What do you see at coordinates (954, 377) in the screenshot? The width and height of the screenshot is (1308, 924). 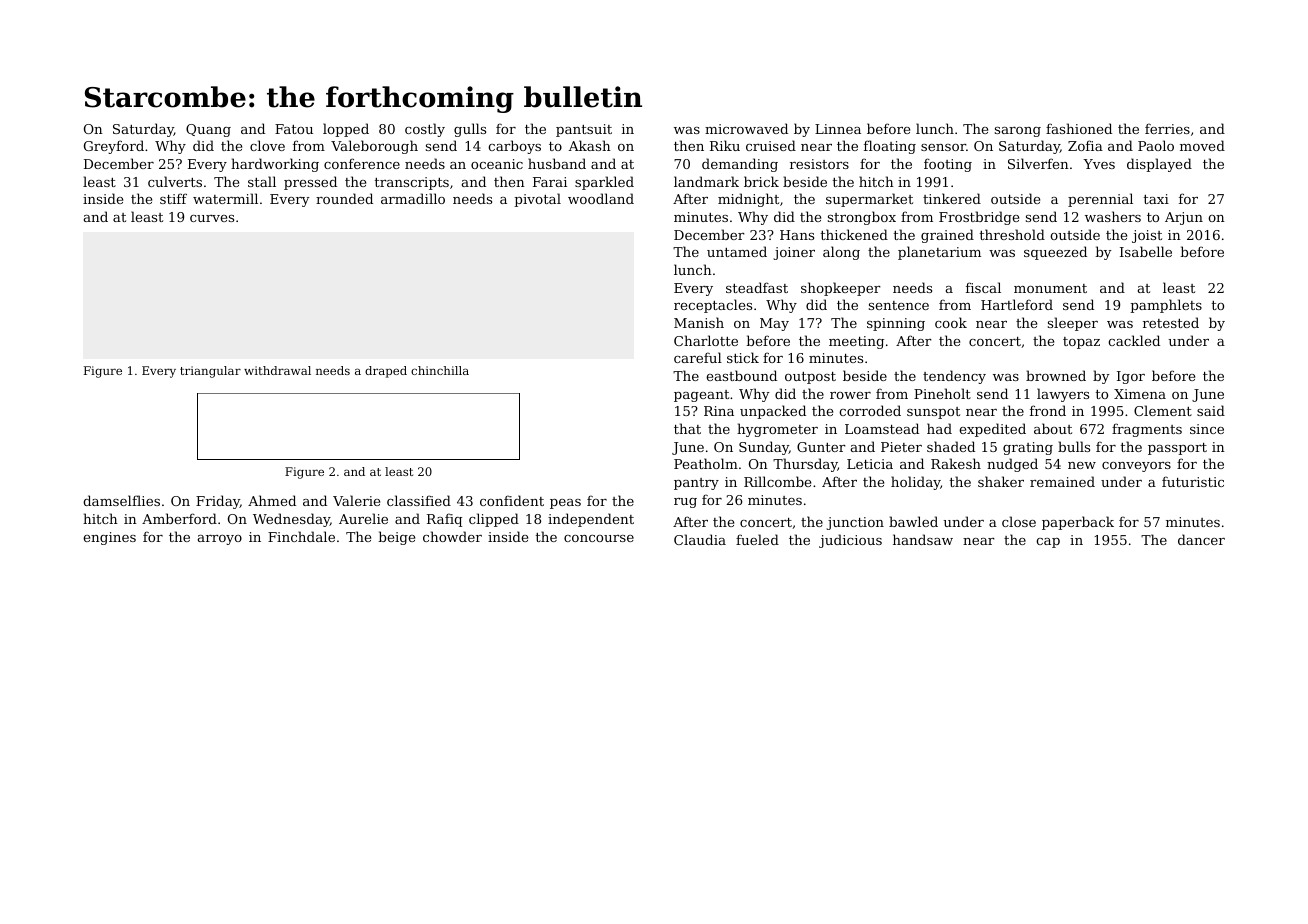 I see `tendency` at bounding box center [954, 377].
